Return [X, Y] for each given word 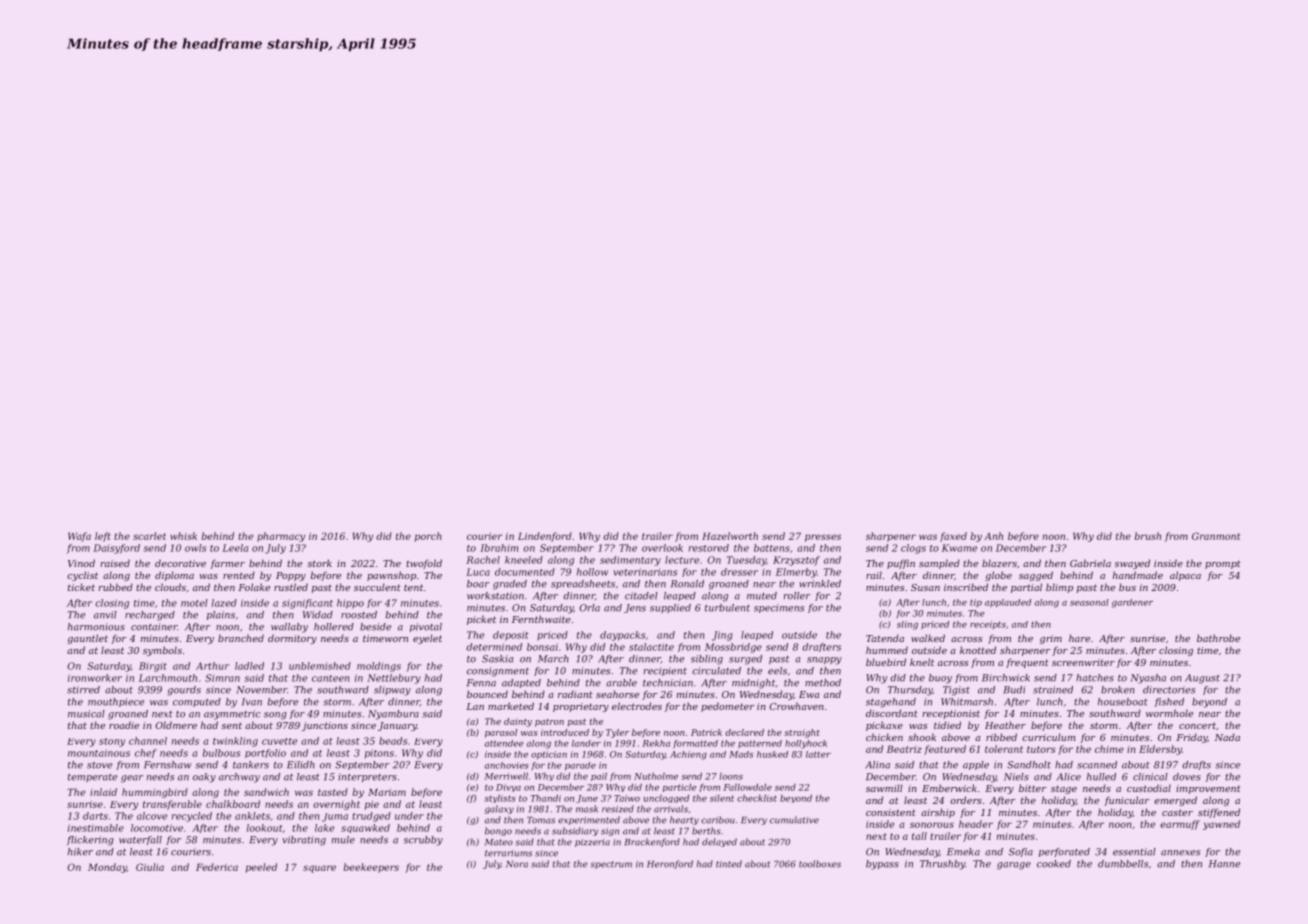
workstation [495, 596]
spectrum [611, 865]
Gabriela [1090, 563]
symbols [162, 651]
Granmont [1216, 536]
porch [428, 537]
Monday [107, 868]
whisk [184, 536]
